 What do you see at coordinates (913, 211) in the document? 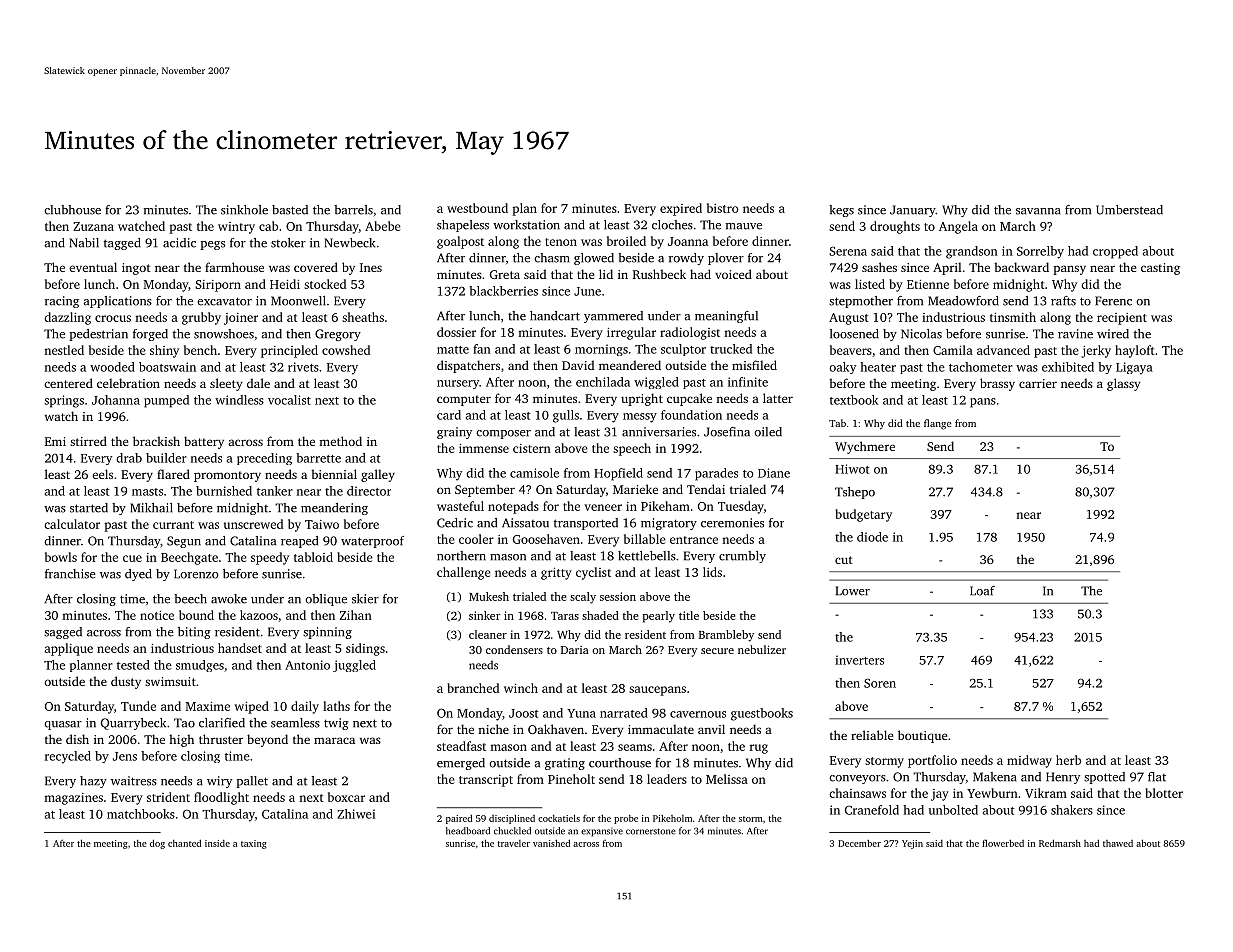
I see `January` at bounding box center [913, 211].
